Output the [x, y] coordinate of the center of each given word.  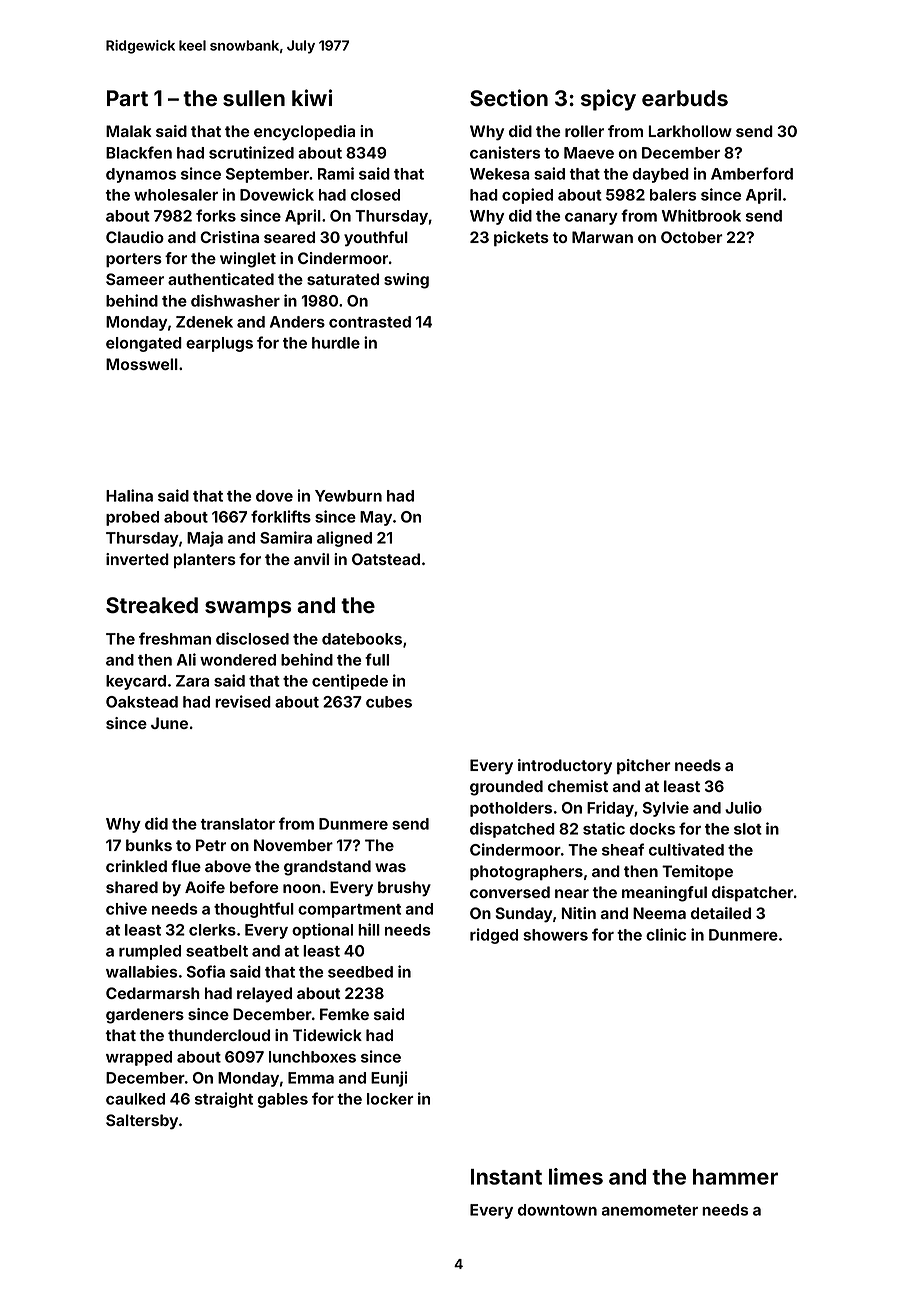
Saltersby [142, 1122]
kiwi [312, 97]
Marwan [602, 237]
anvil [311, 559]
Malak [129, 131]
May [376, 518]
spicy [608, 100]
